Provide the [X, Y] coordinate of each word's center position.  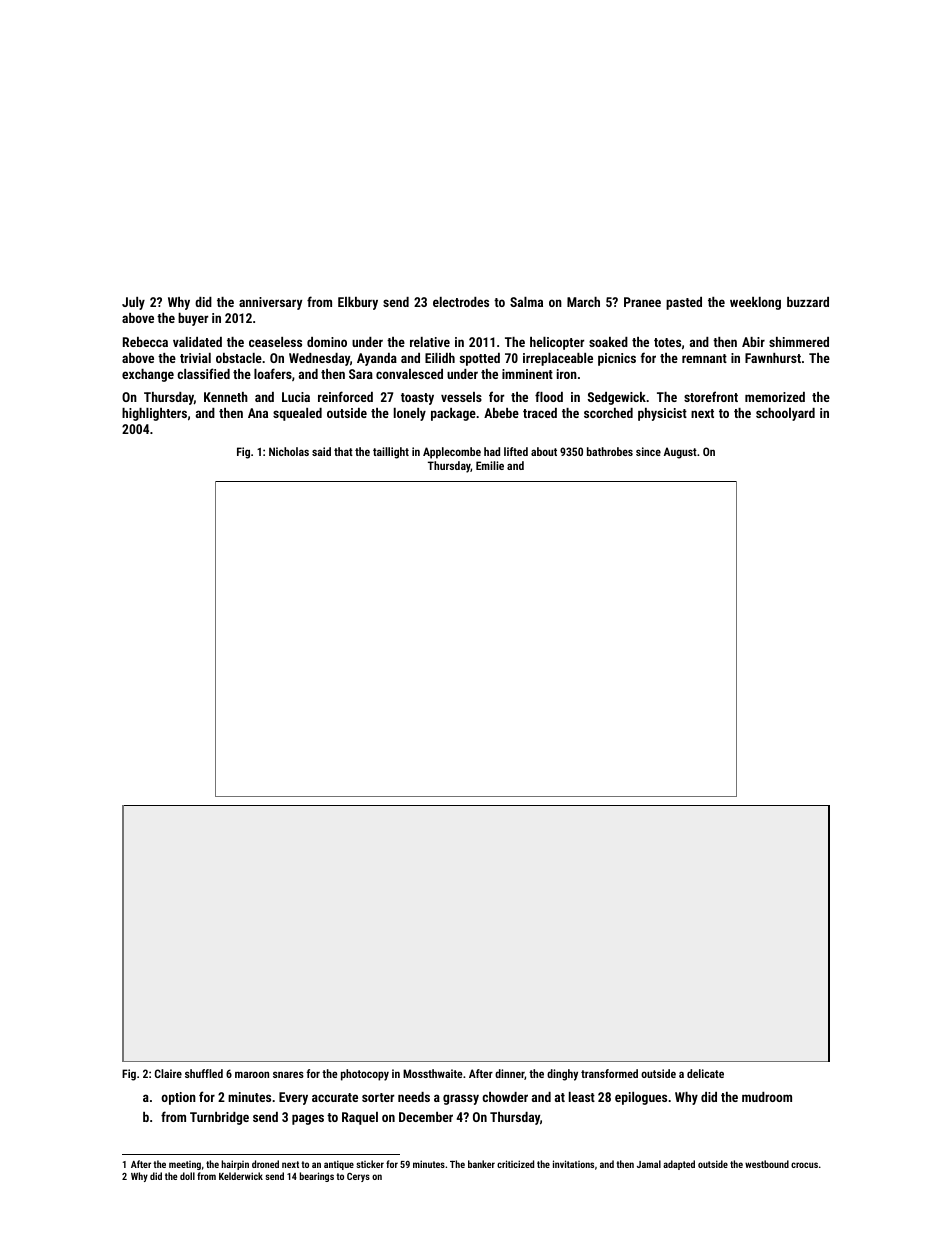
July [133, 303]
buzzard [808, 302]
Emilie [490, 465]
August [680, 453]
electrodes [461, 302]
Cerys [358, 1177]
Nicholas [289, 451]
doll [187, 1176]
